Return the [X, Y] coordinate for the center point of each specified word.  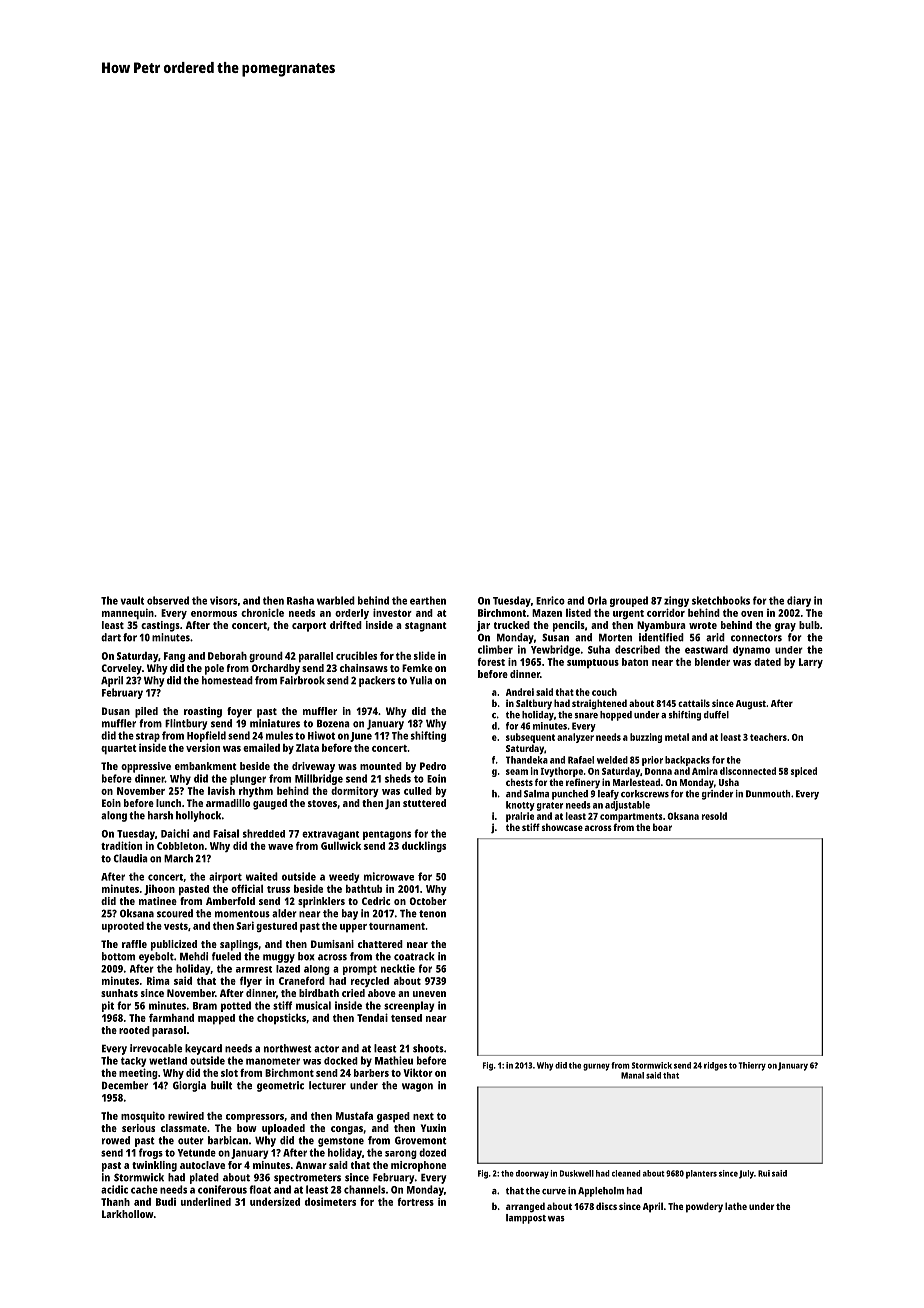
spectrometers [307, 1179]
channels [364, 1189]
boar [662, 827]
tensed [406, 1018]
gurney [596, 1067]
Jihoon [159, 890]
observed [168, 600]
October [428, 901]
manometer [273, 1061]
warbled [336, 600]
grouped [629, 601]
